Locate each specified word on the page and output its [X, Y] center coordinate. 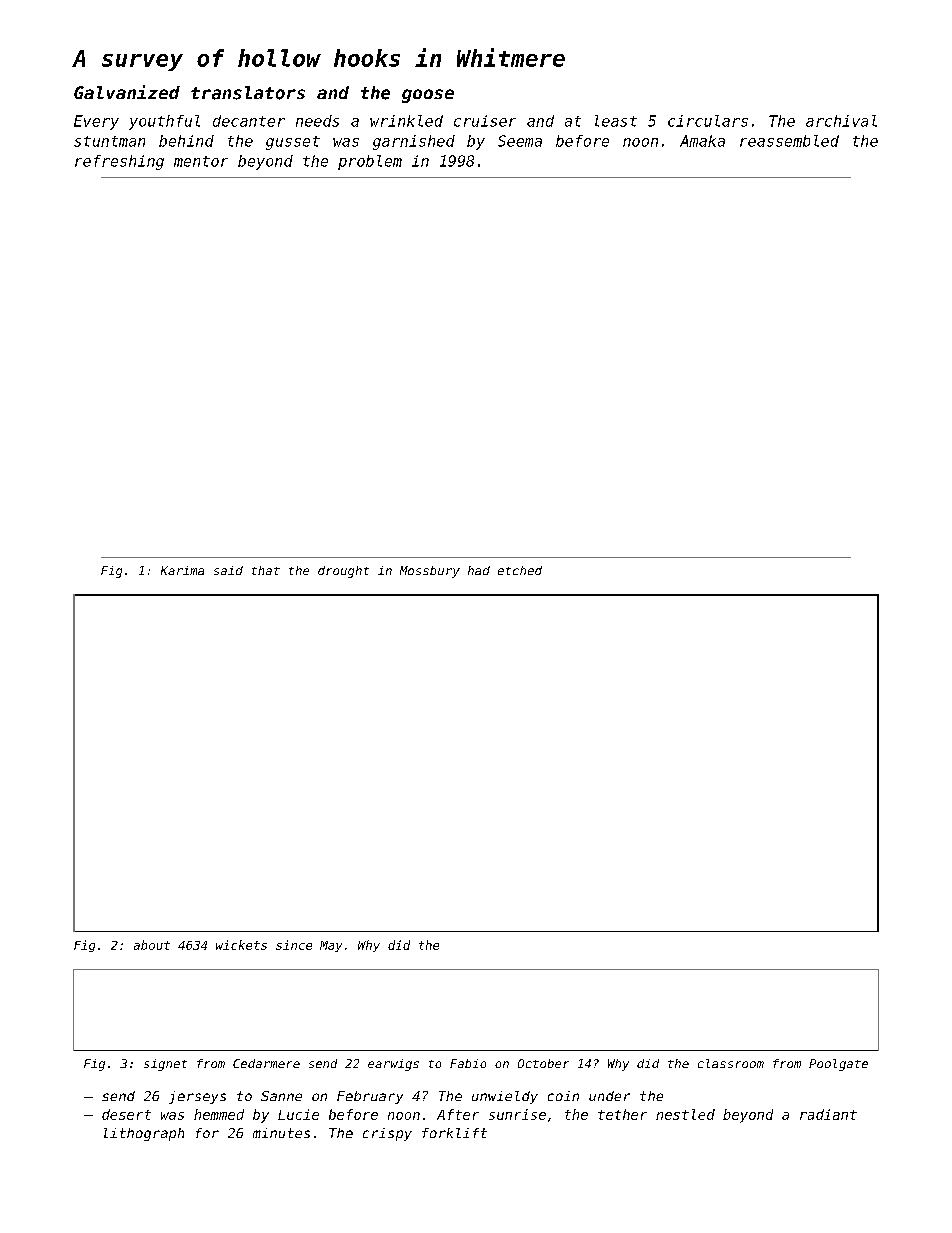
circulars [708, 121]
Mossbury [430, 572]
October [543, 1063]
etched [520, 570]
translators [248, 93]
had [479, 570]
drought [343, 572]
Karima [182, 570]
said [228, 570]
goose [428, 96]
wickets [241, 945]
